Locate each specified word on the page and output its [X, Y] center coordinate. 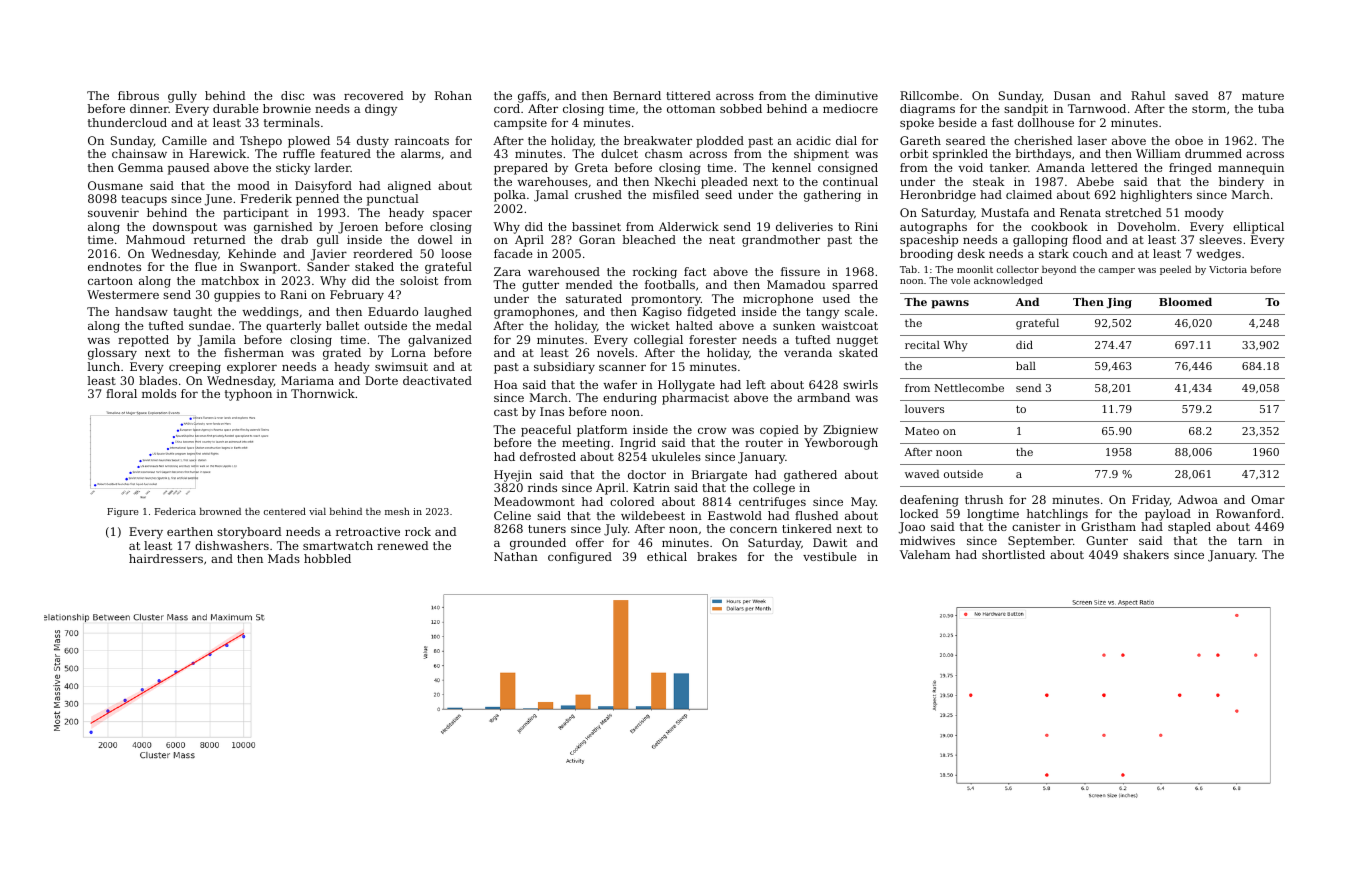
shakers [1146, 554]
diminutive [846, 95]
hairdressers [166, 558]
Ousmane [115, 185]
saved [1192, 95]
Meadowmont [534, 501]
